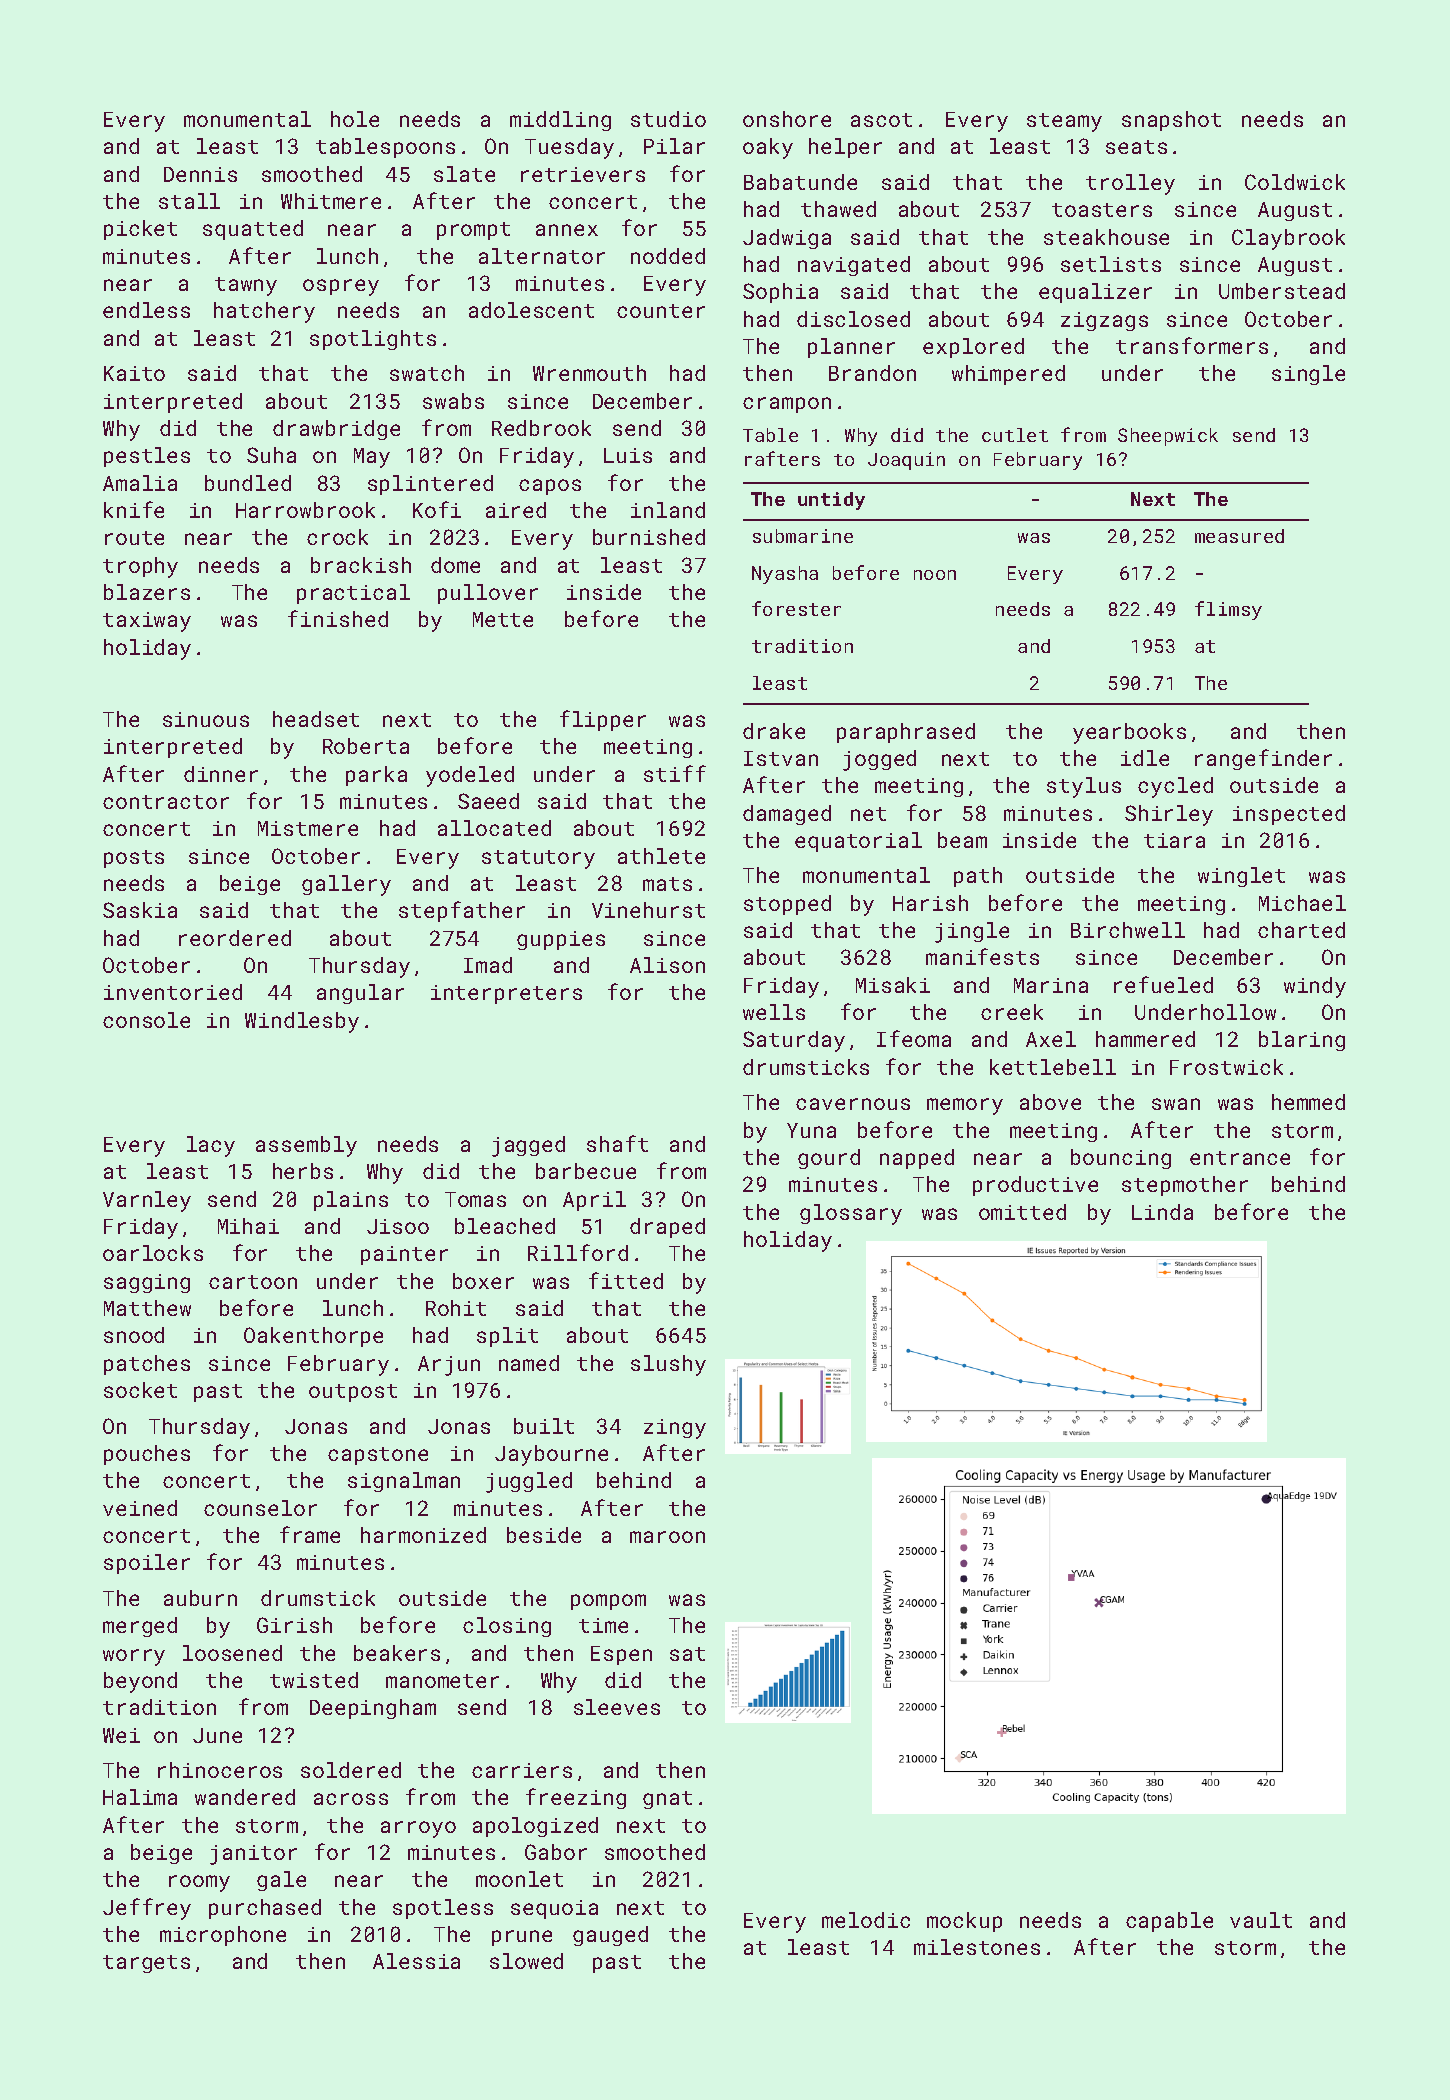 This document has width=1450, height=2100. What do you see at coordinates (443, 1909) in the document?
I see `spotless` at bounding box center [443, 1909].
